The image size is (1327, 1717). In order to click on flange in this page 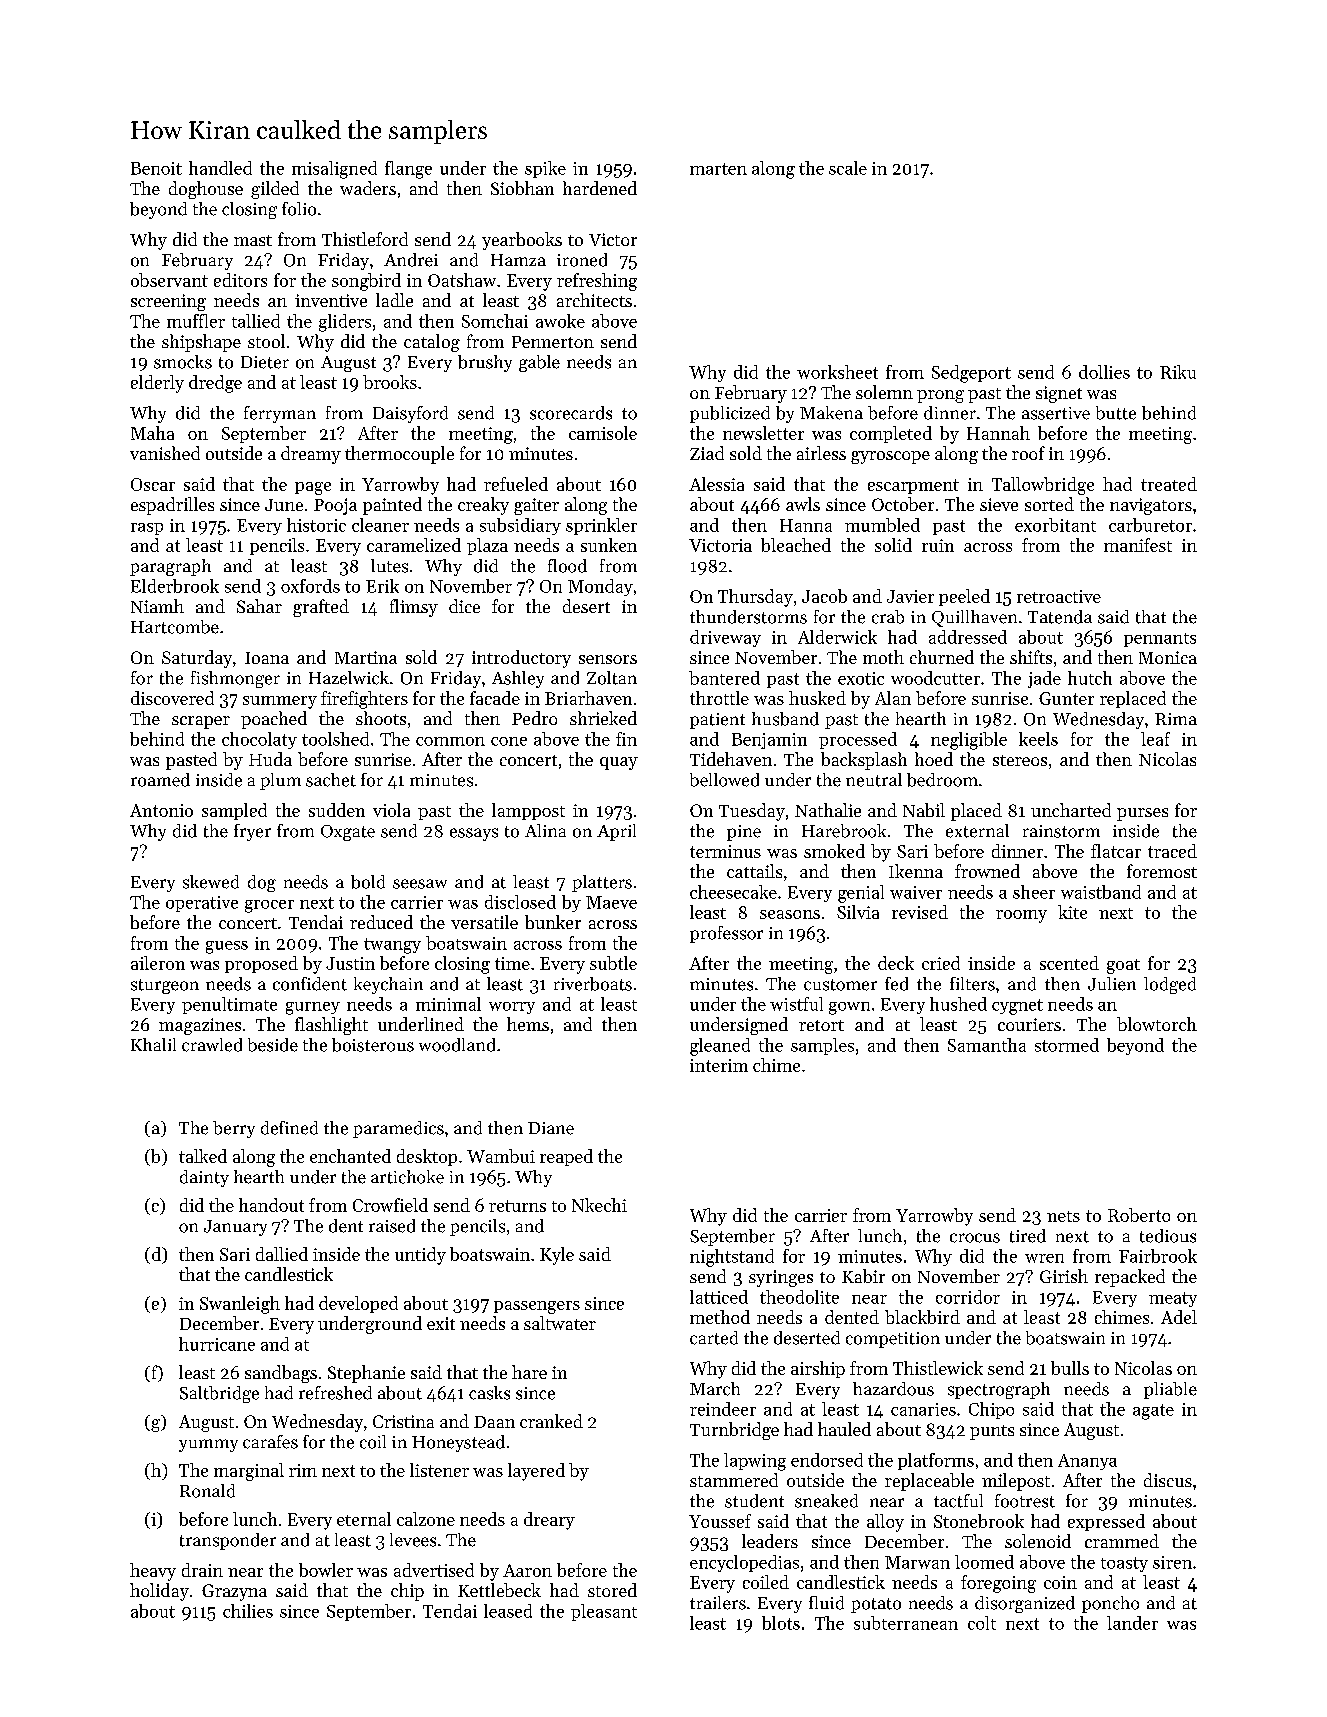, I will do `click(408, 170)`.
